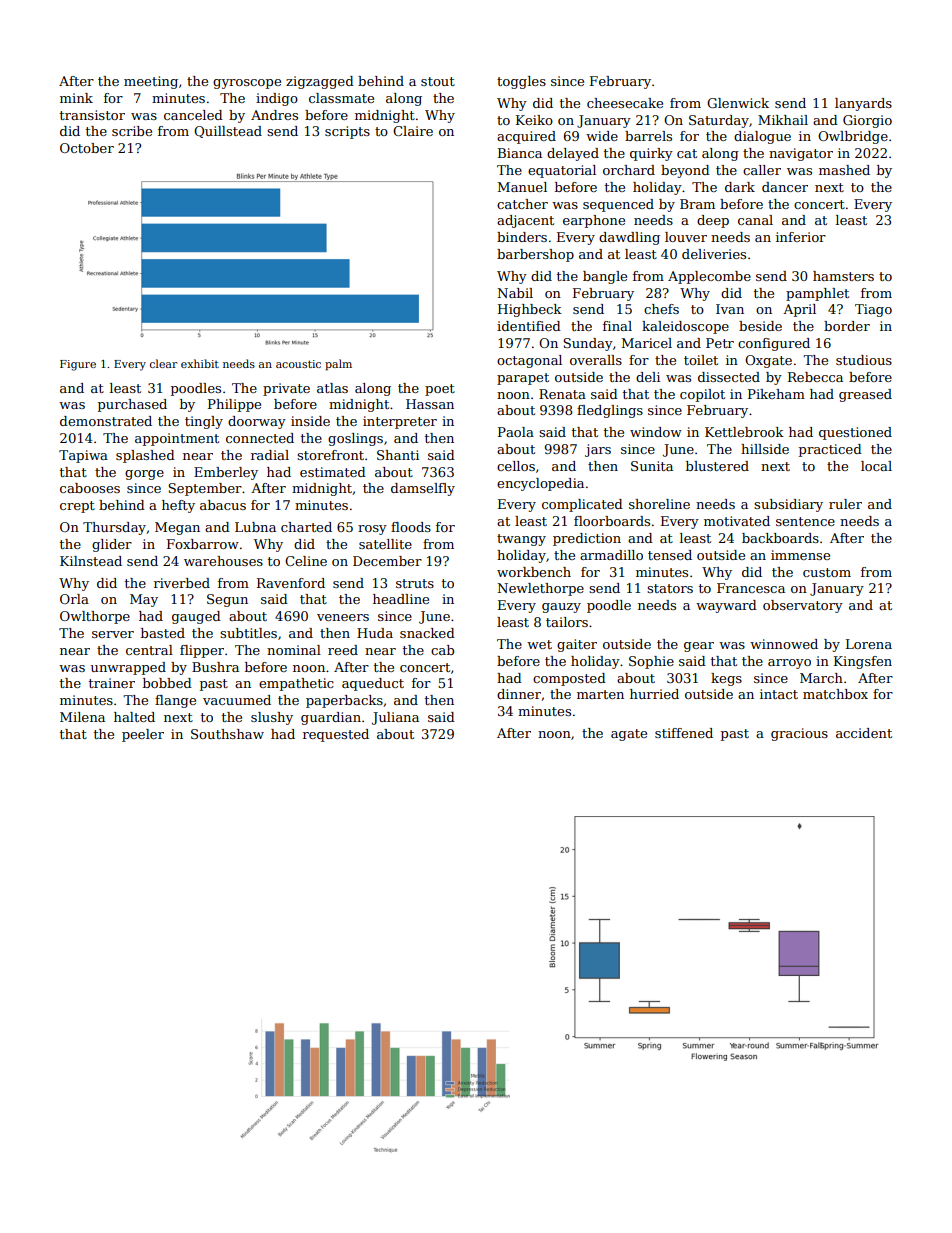 This document has height=1233, width=952. What do you see at coordinates (182, 583) in the document?
I see `riverbed` at bounding box center [182, 583].
